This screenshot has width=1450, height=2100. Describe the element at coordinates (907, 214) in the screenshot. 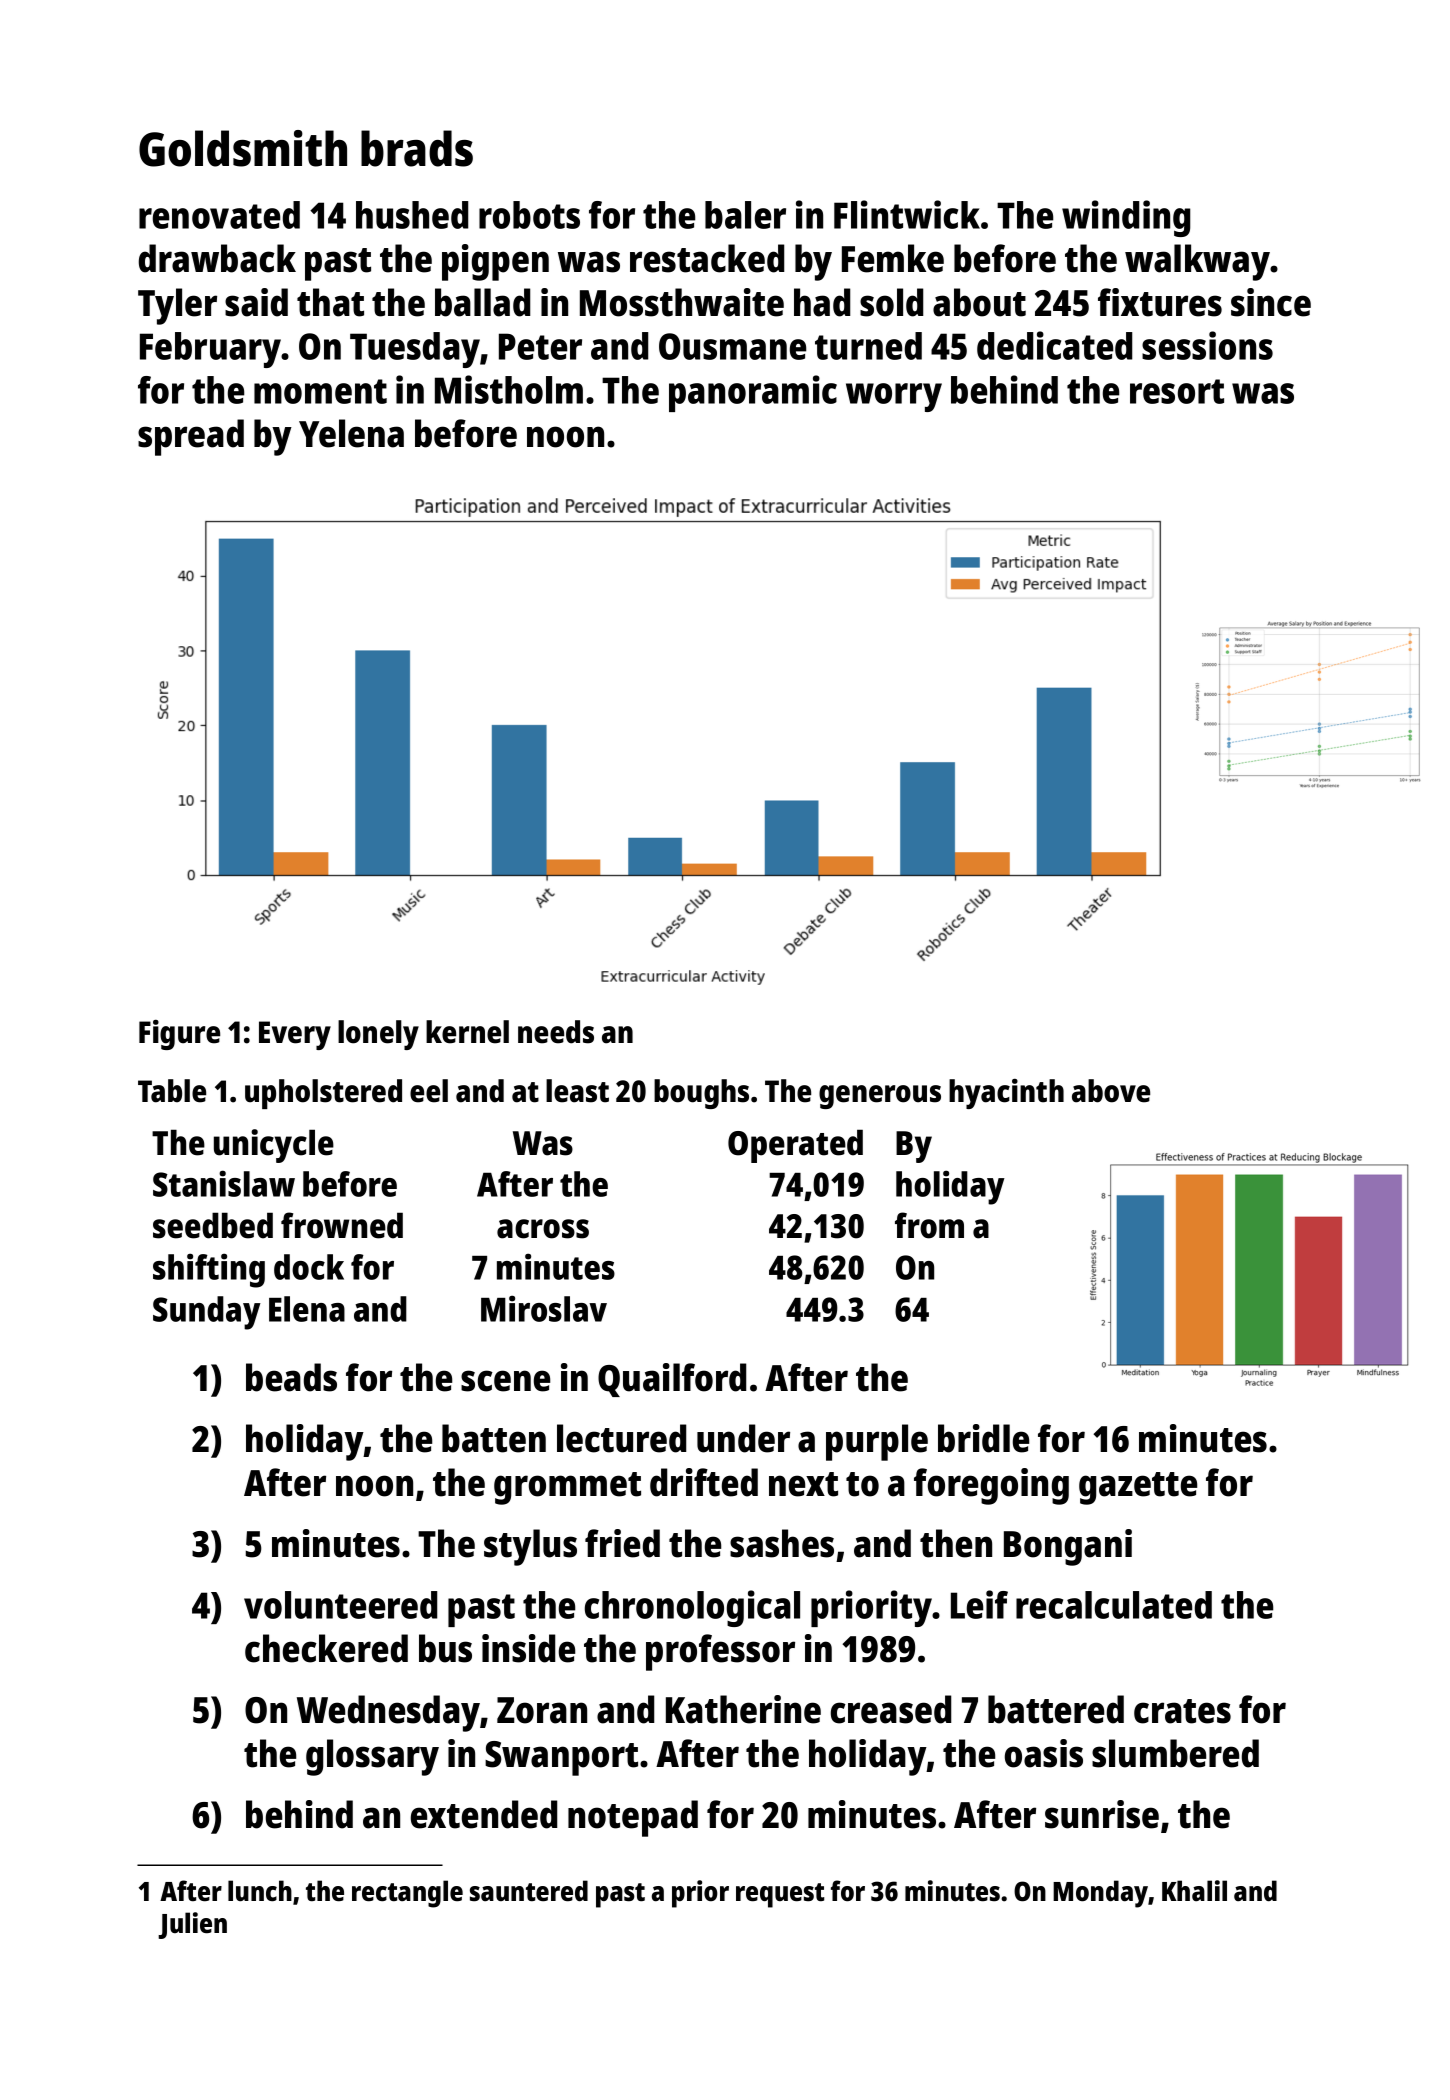

I see `Flintwick` at that location.
